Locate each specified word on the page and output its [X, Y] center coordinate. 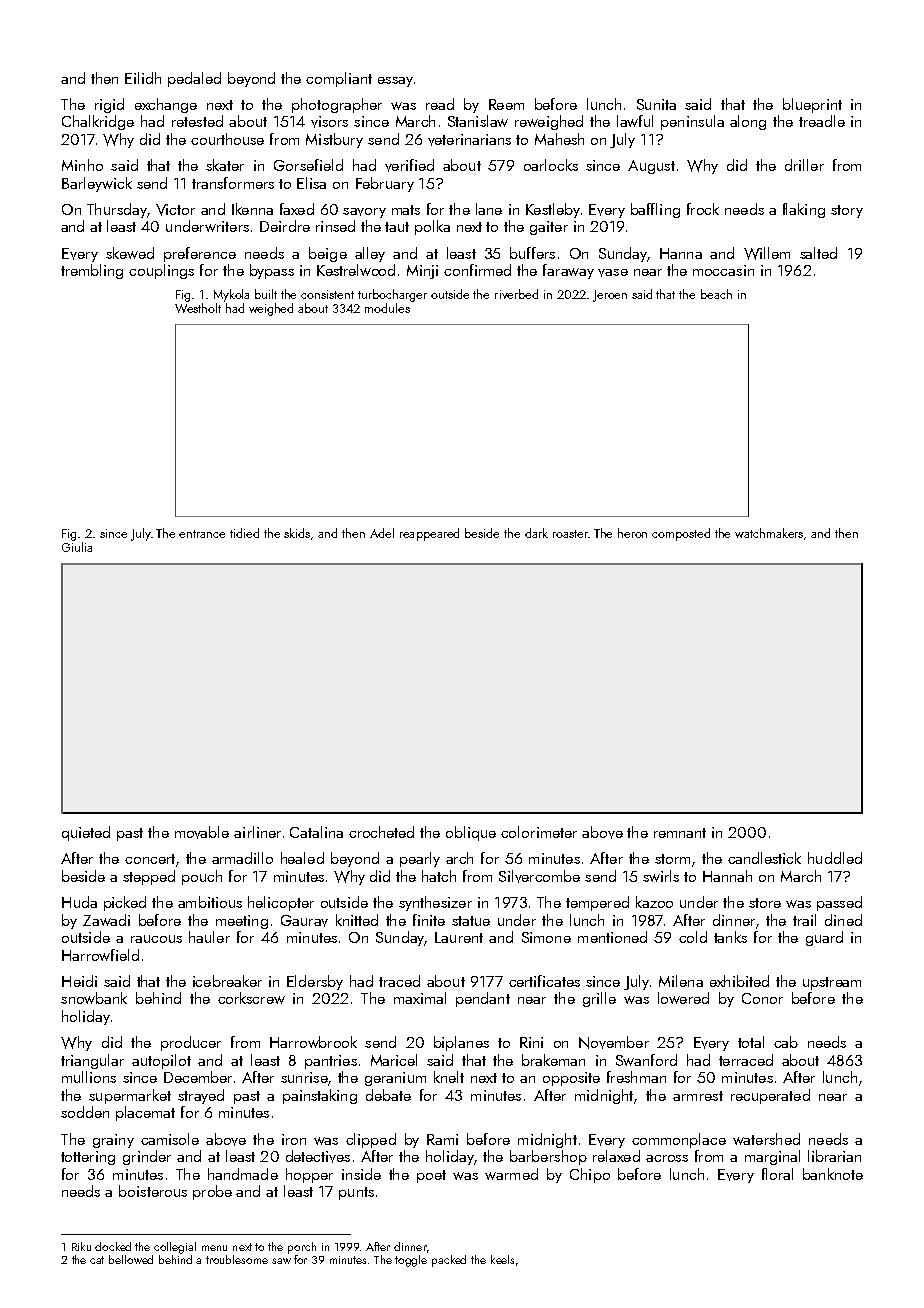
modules [387, 308]
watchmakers [769, 533]
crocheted [381, 832]
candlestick [764, 858]
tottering [88, 1158]
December [198, 1077]
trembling [92, 271]
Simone [546, 937]
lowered [683, 998]
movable [202, 832]
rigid [109, 105]
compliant [339, 79]
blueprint [812, 105]
